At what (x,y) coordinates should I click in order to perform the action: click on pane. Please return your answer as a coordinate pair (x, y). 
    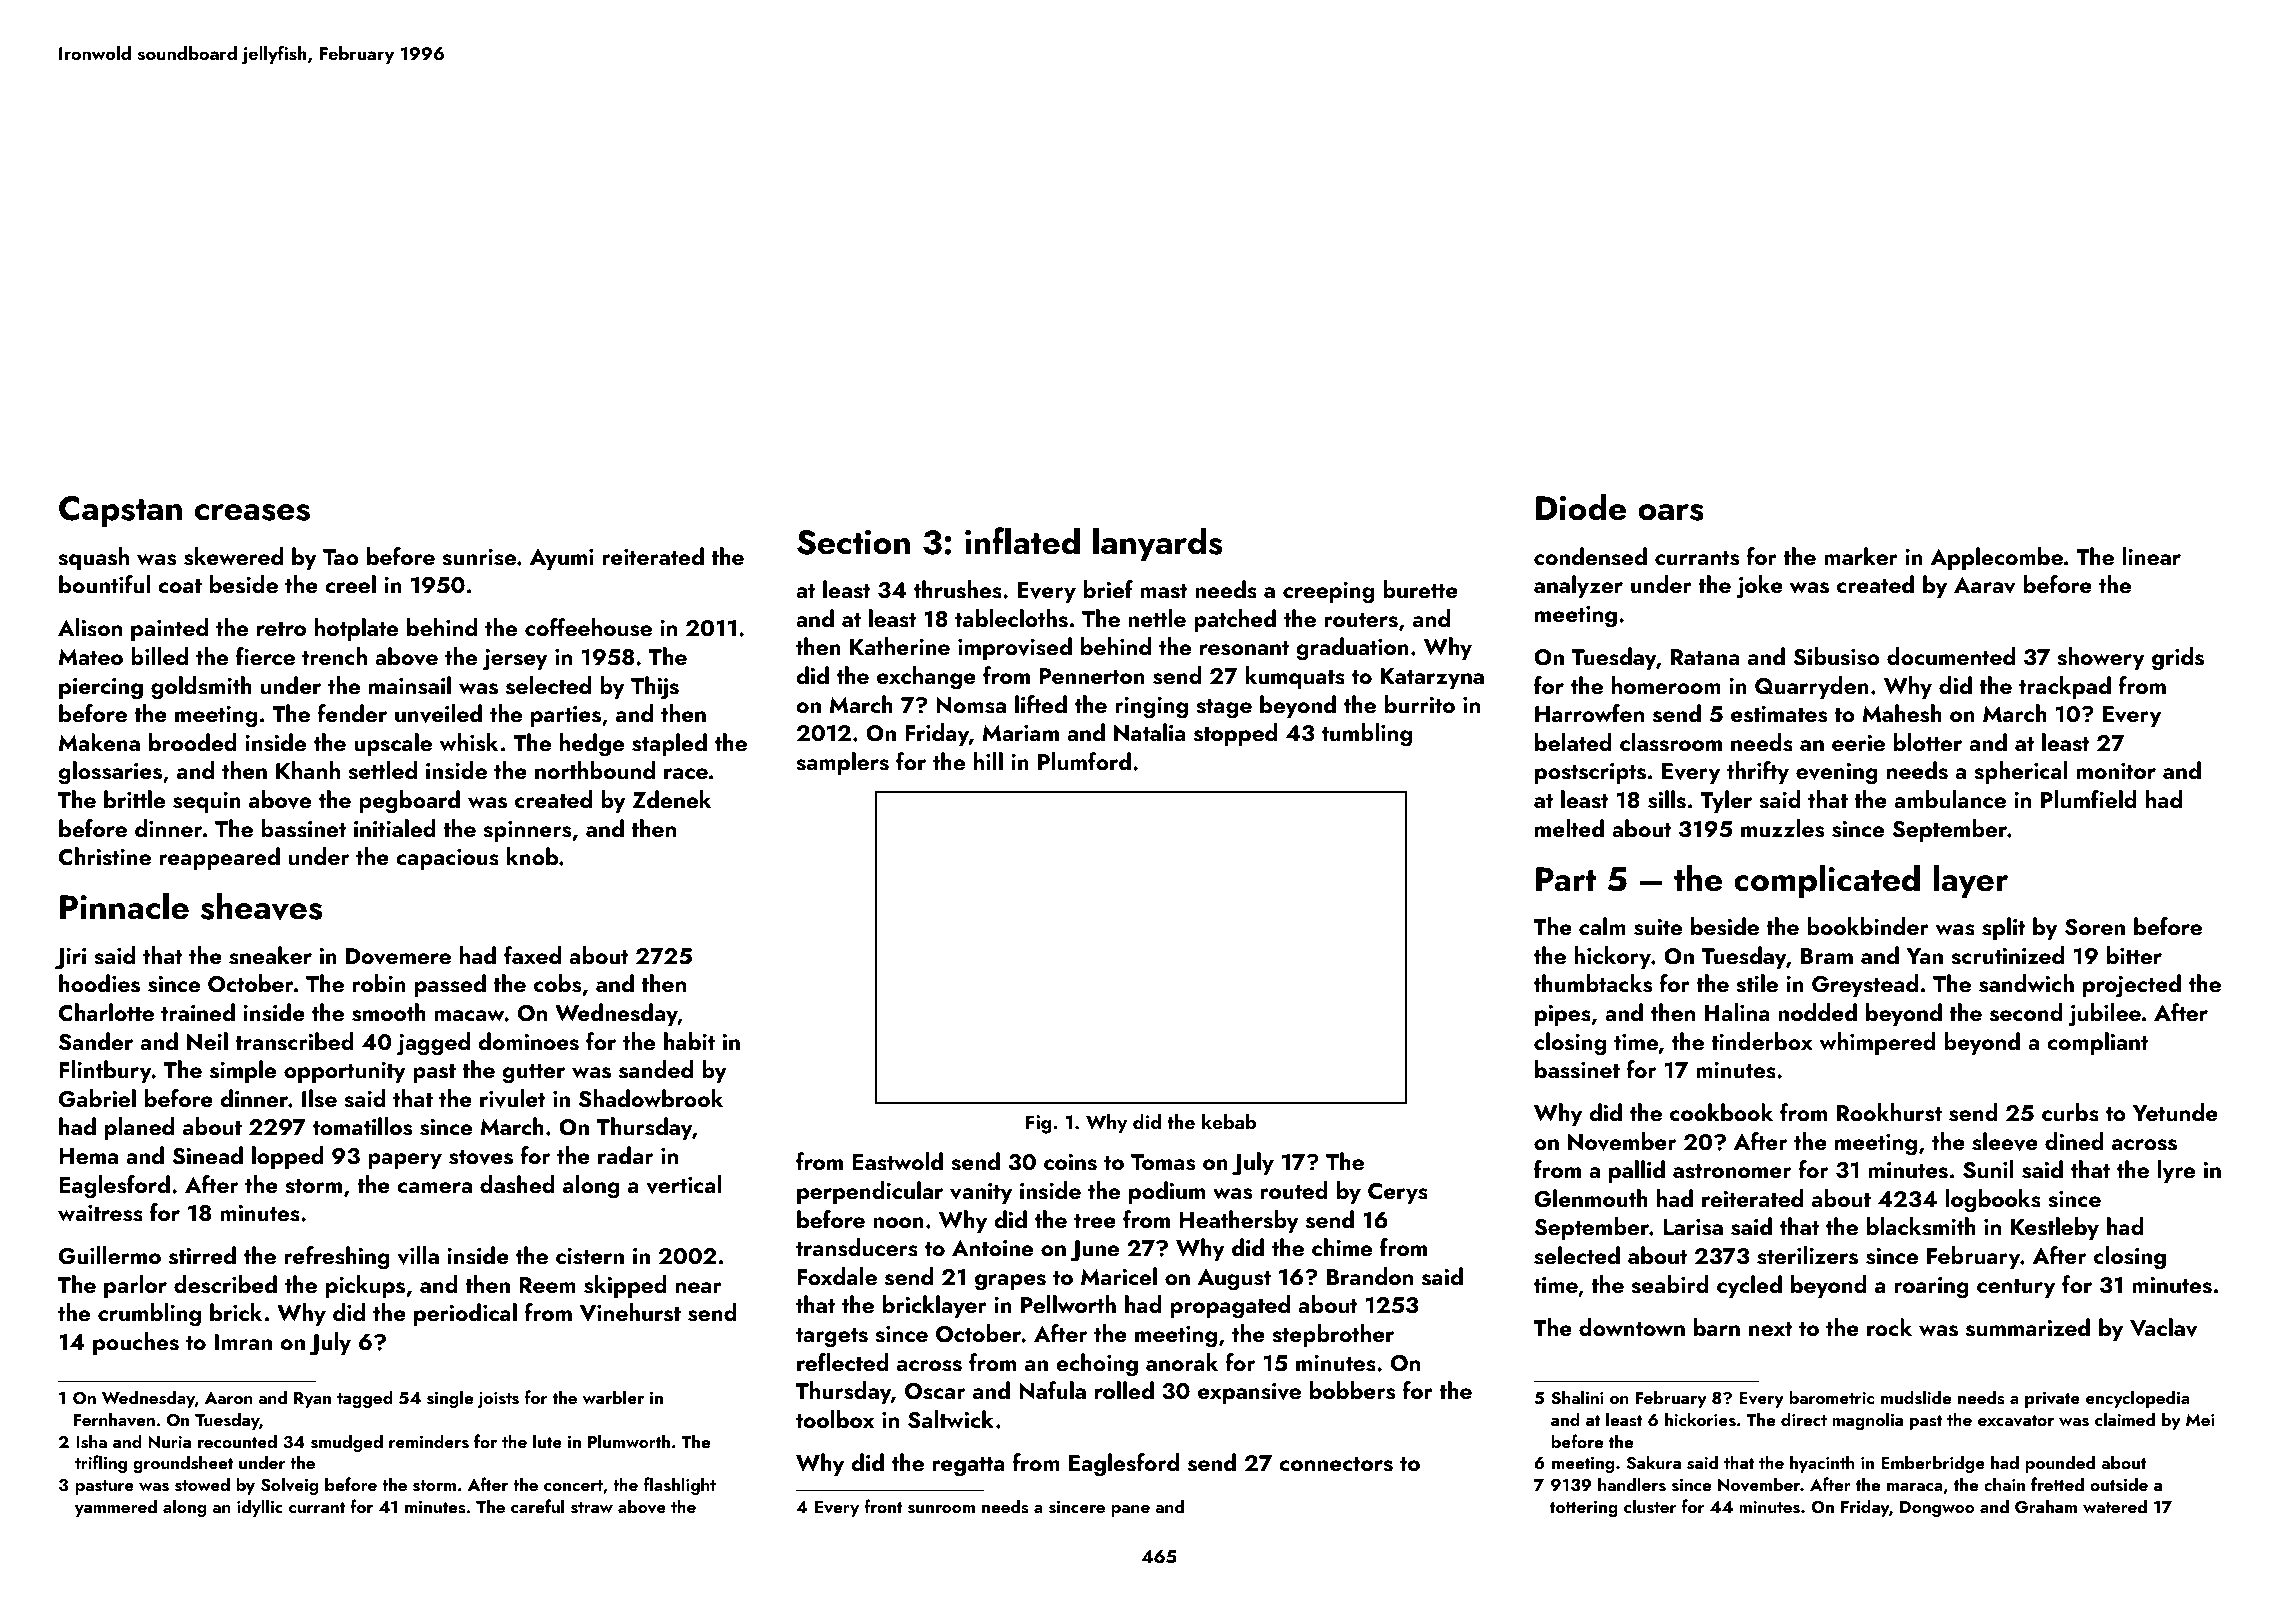
    Looking at the image, I should click on (1130, 1511).
